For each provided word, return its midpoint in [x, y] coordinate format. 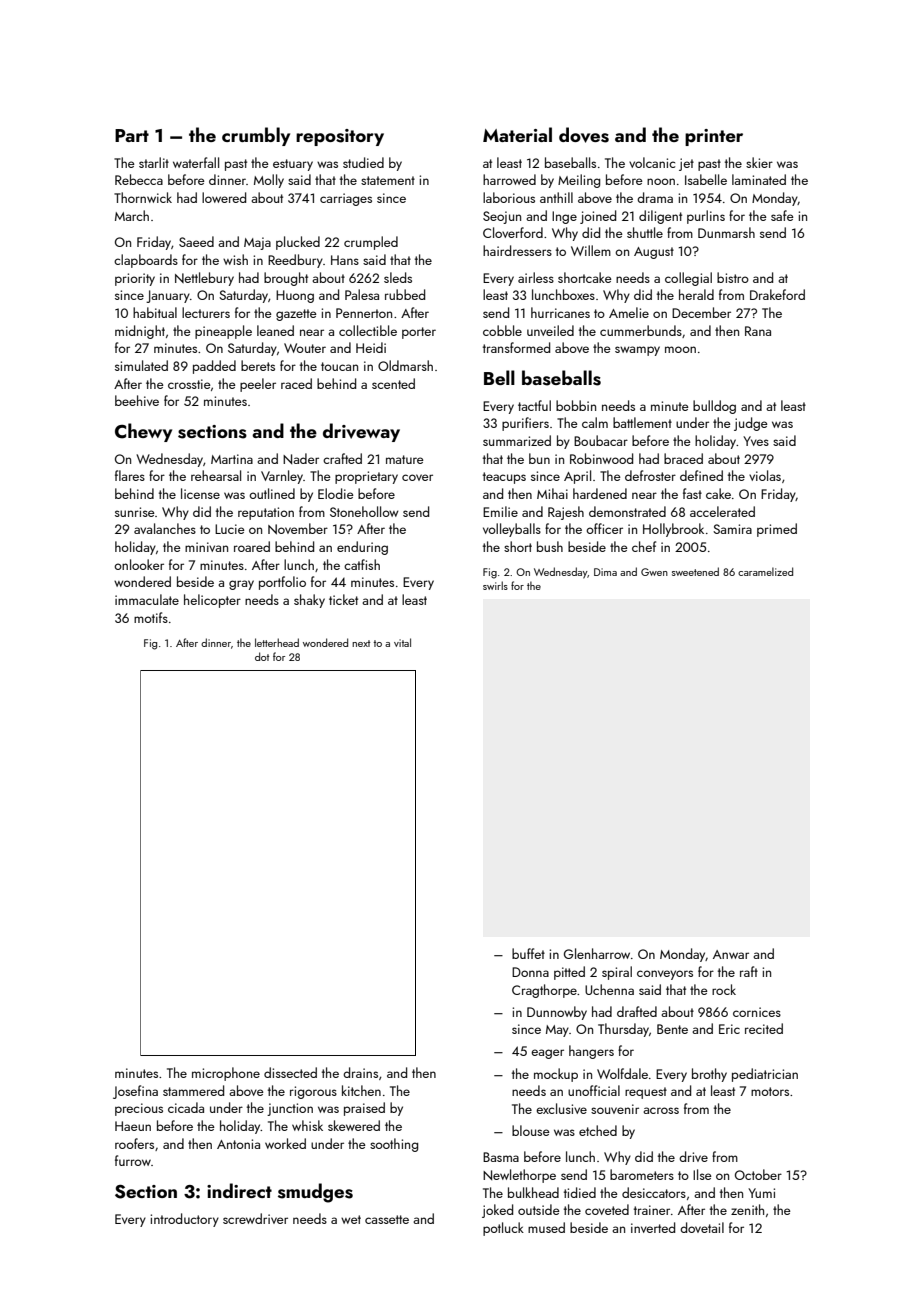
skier [759, 162]
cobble [502, 330]
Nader [301, 458]
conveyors [665, 975]
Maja [257, 243]
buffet [528, 953]
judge [751, 424]
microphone [226, 1074]
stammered [193, 1090]
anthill [556, 197]
